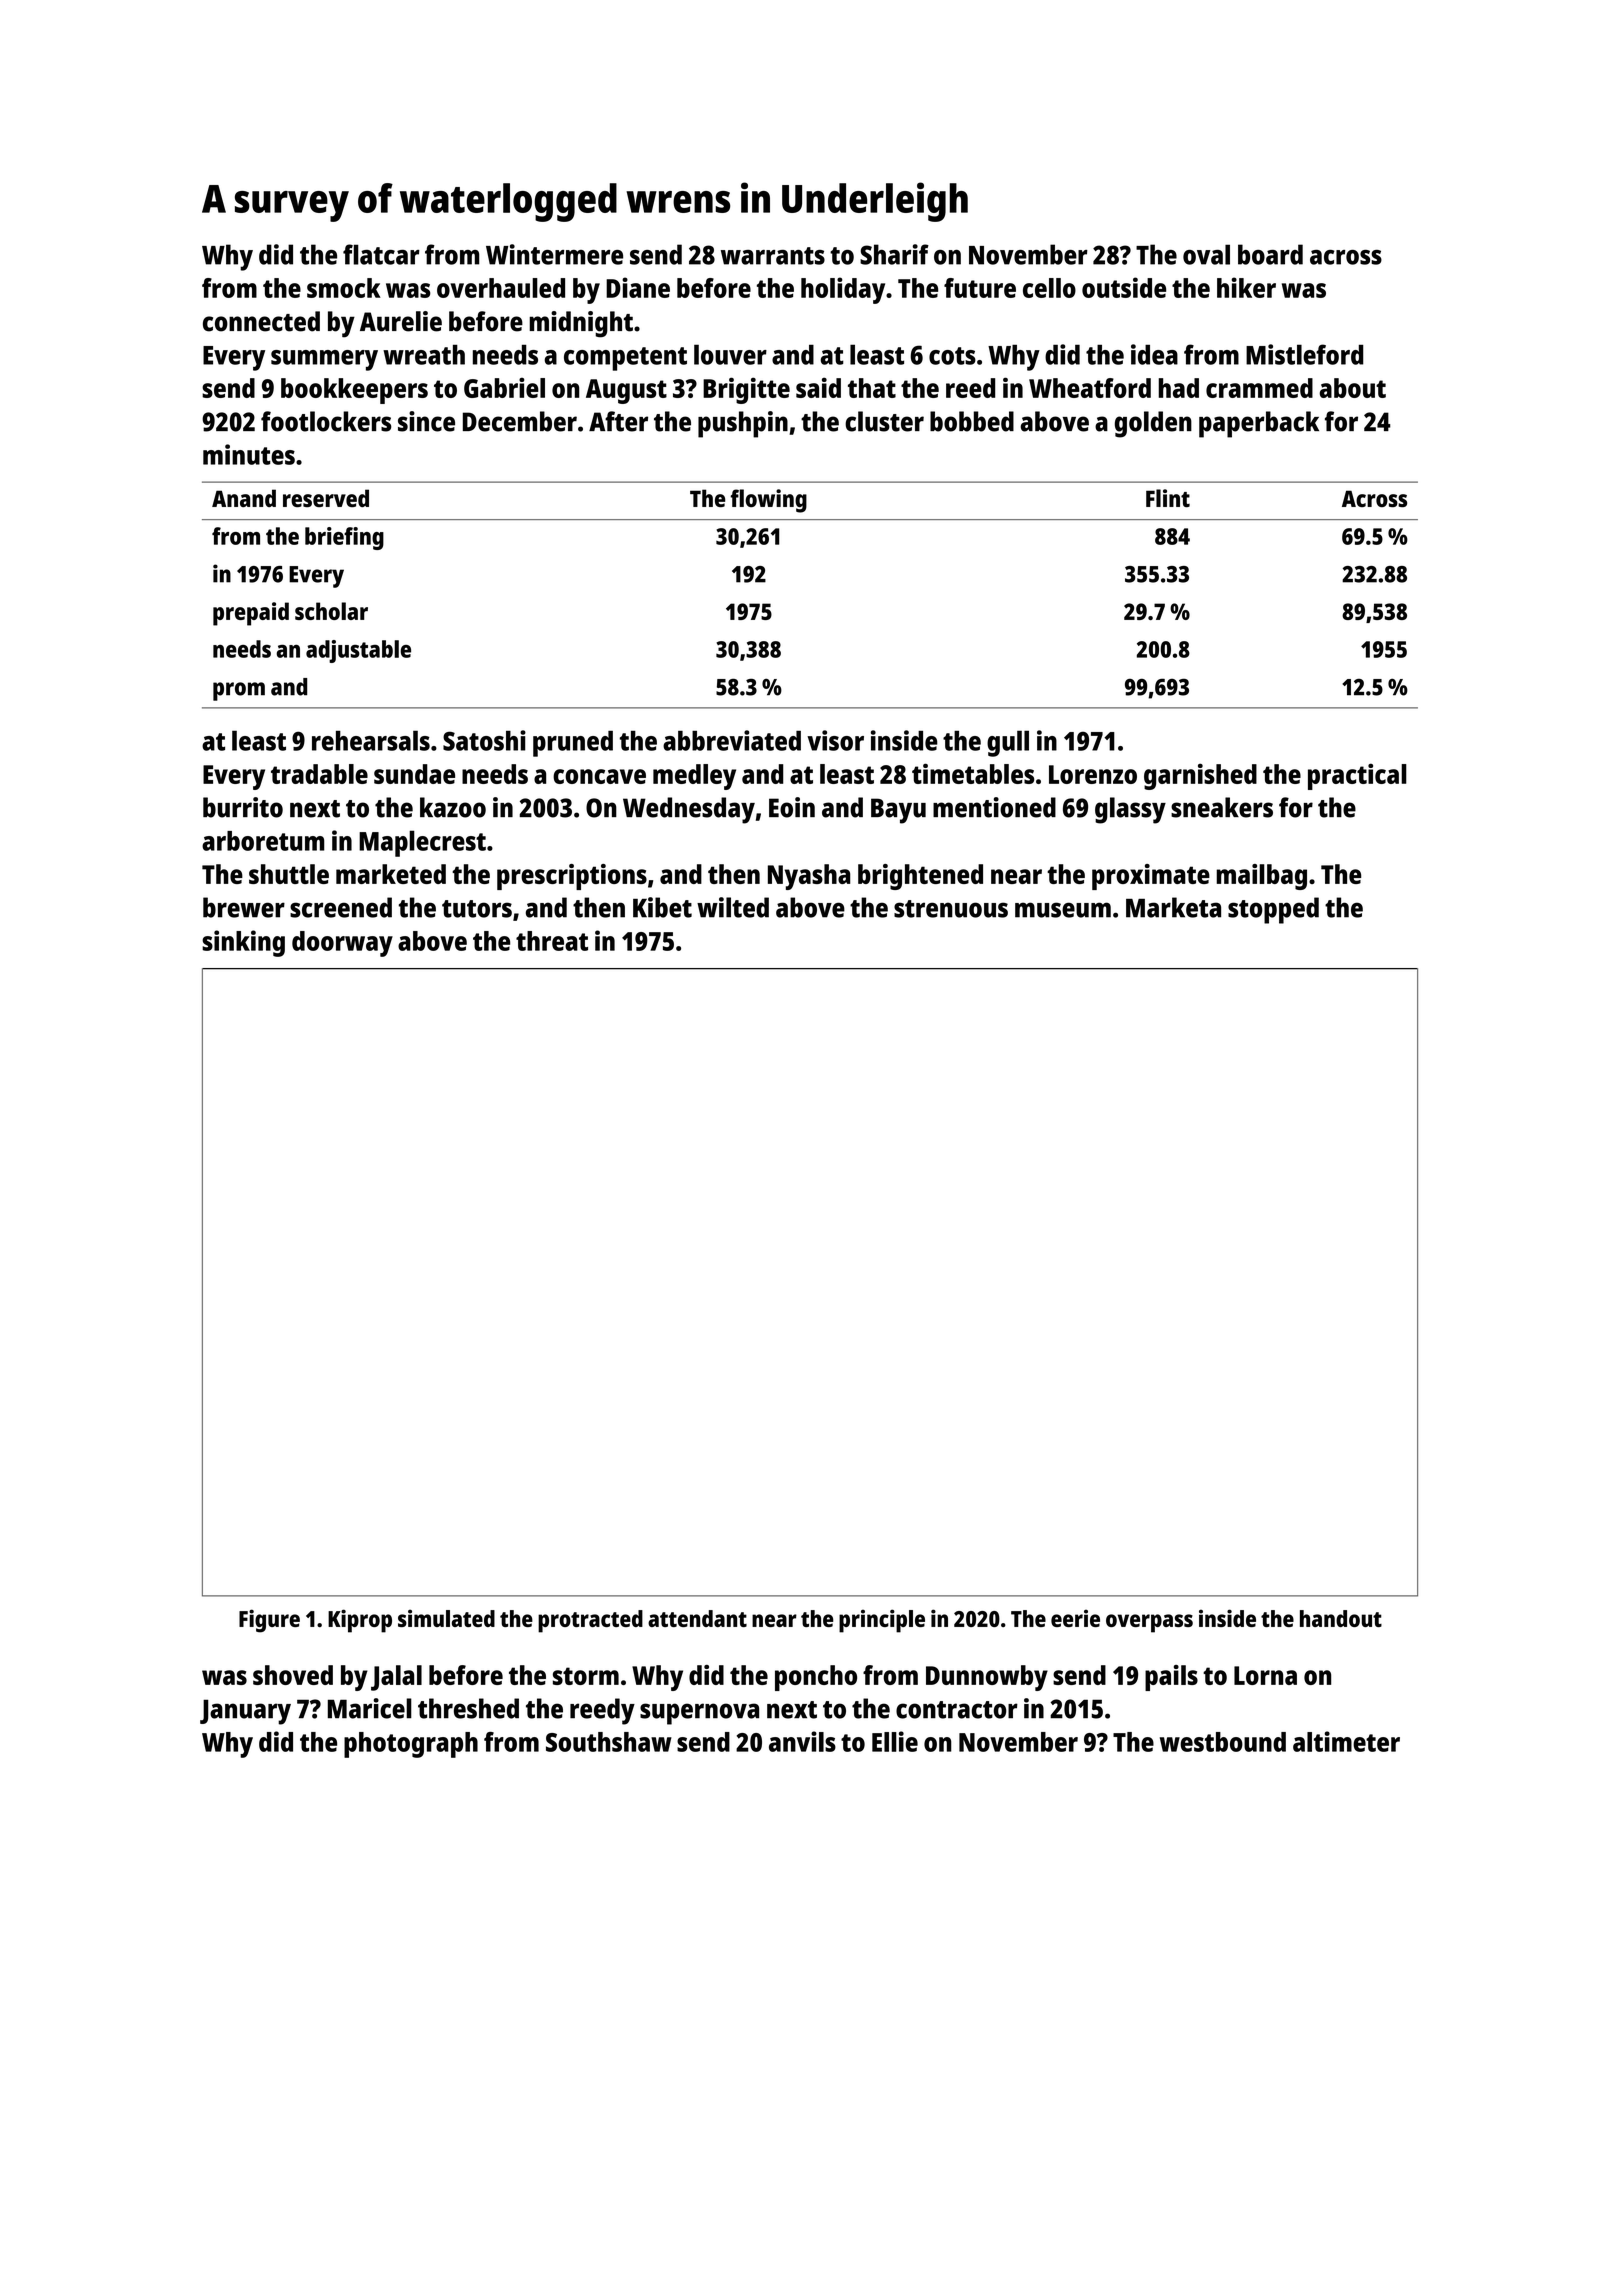 This screenshot has width=1620, height=2292. I want to click on flatcar, so click(381, 254).
